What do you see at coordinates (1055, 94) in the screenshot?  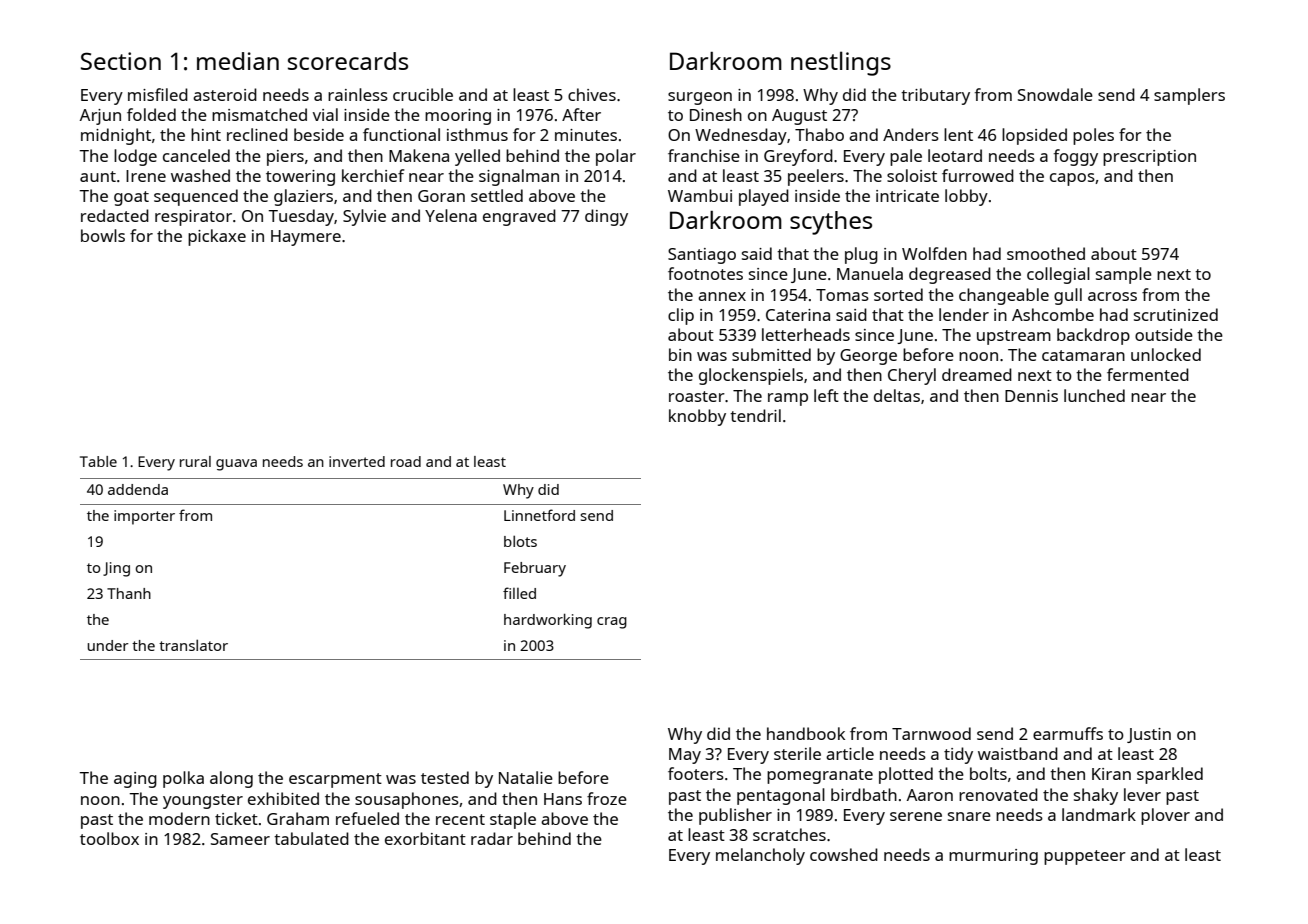 I see `Snowdale` at bounding box center [1055, 94].
